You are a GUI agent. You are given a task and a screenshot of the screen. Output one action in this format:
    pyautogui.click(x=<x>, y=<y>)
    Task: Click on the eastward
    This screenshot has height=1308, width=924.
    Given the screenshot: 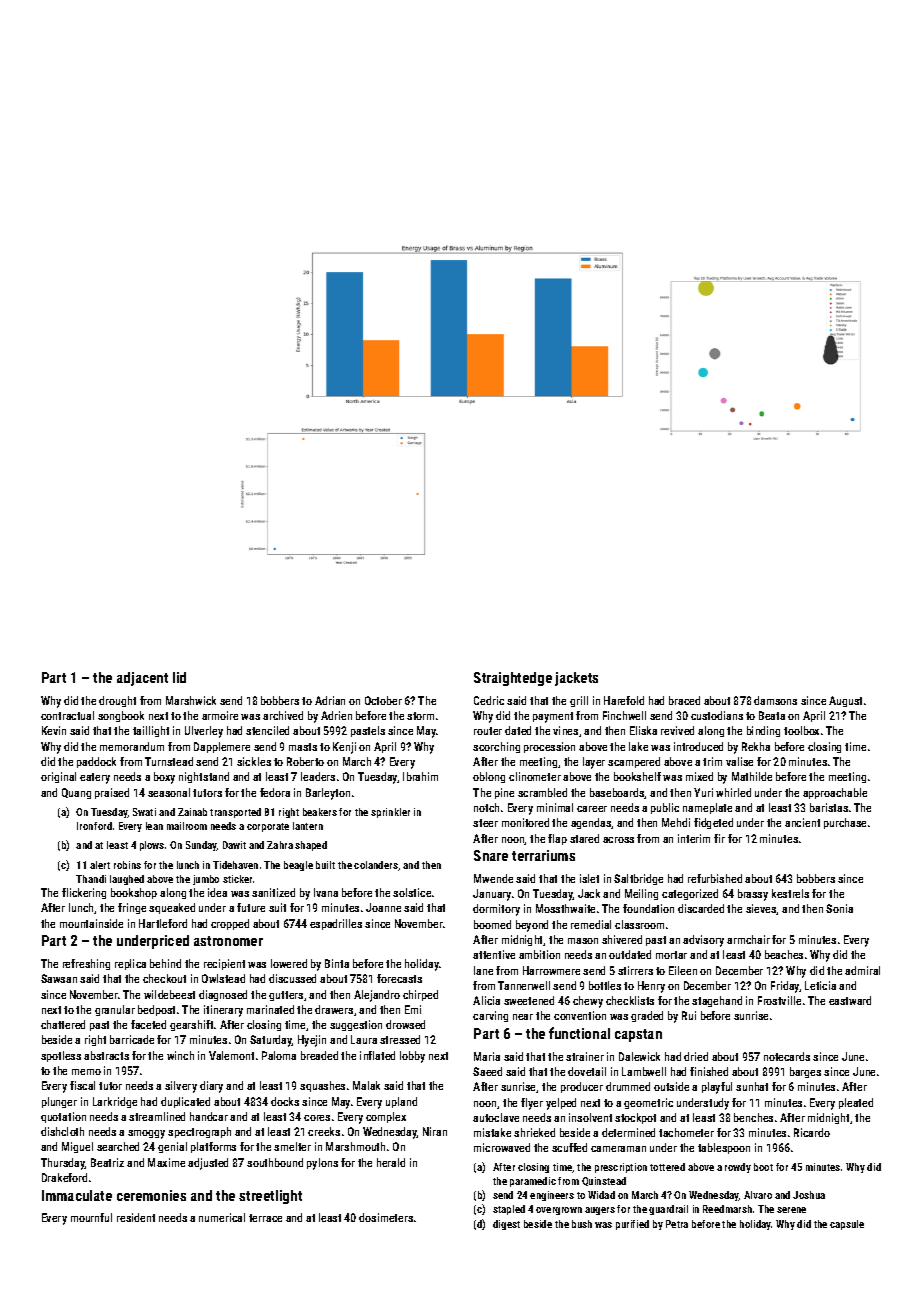 What is the action you would take?
    pyautogui.click(x=850, y=1000)
